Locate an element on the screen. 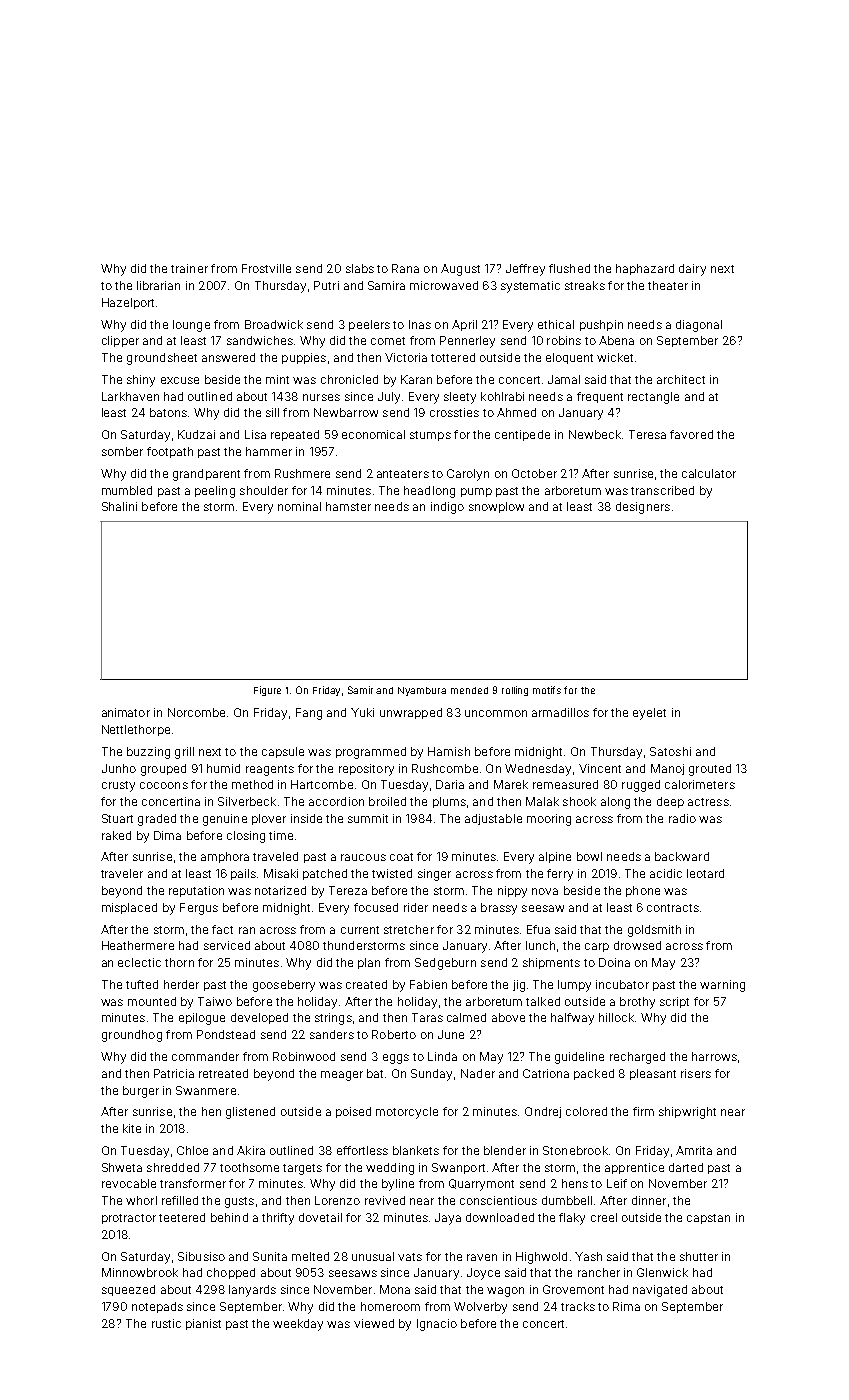 The height and width of the screenshot is (1400, 849). navigated is located at coordinates (660, 1291).
